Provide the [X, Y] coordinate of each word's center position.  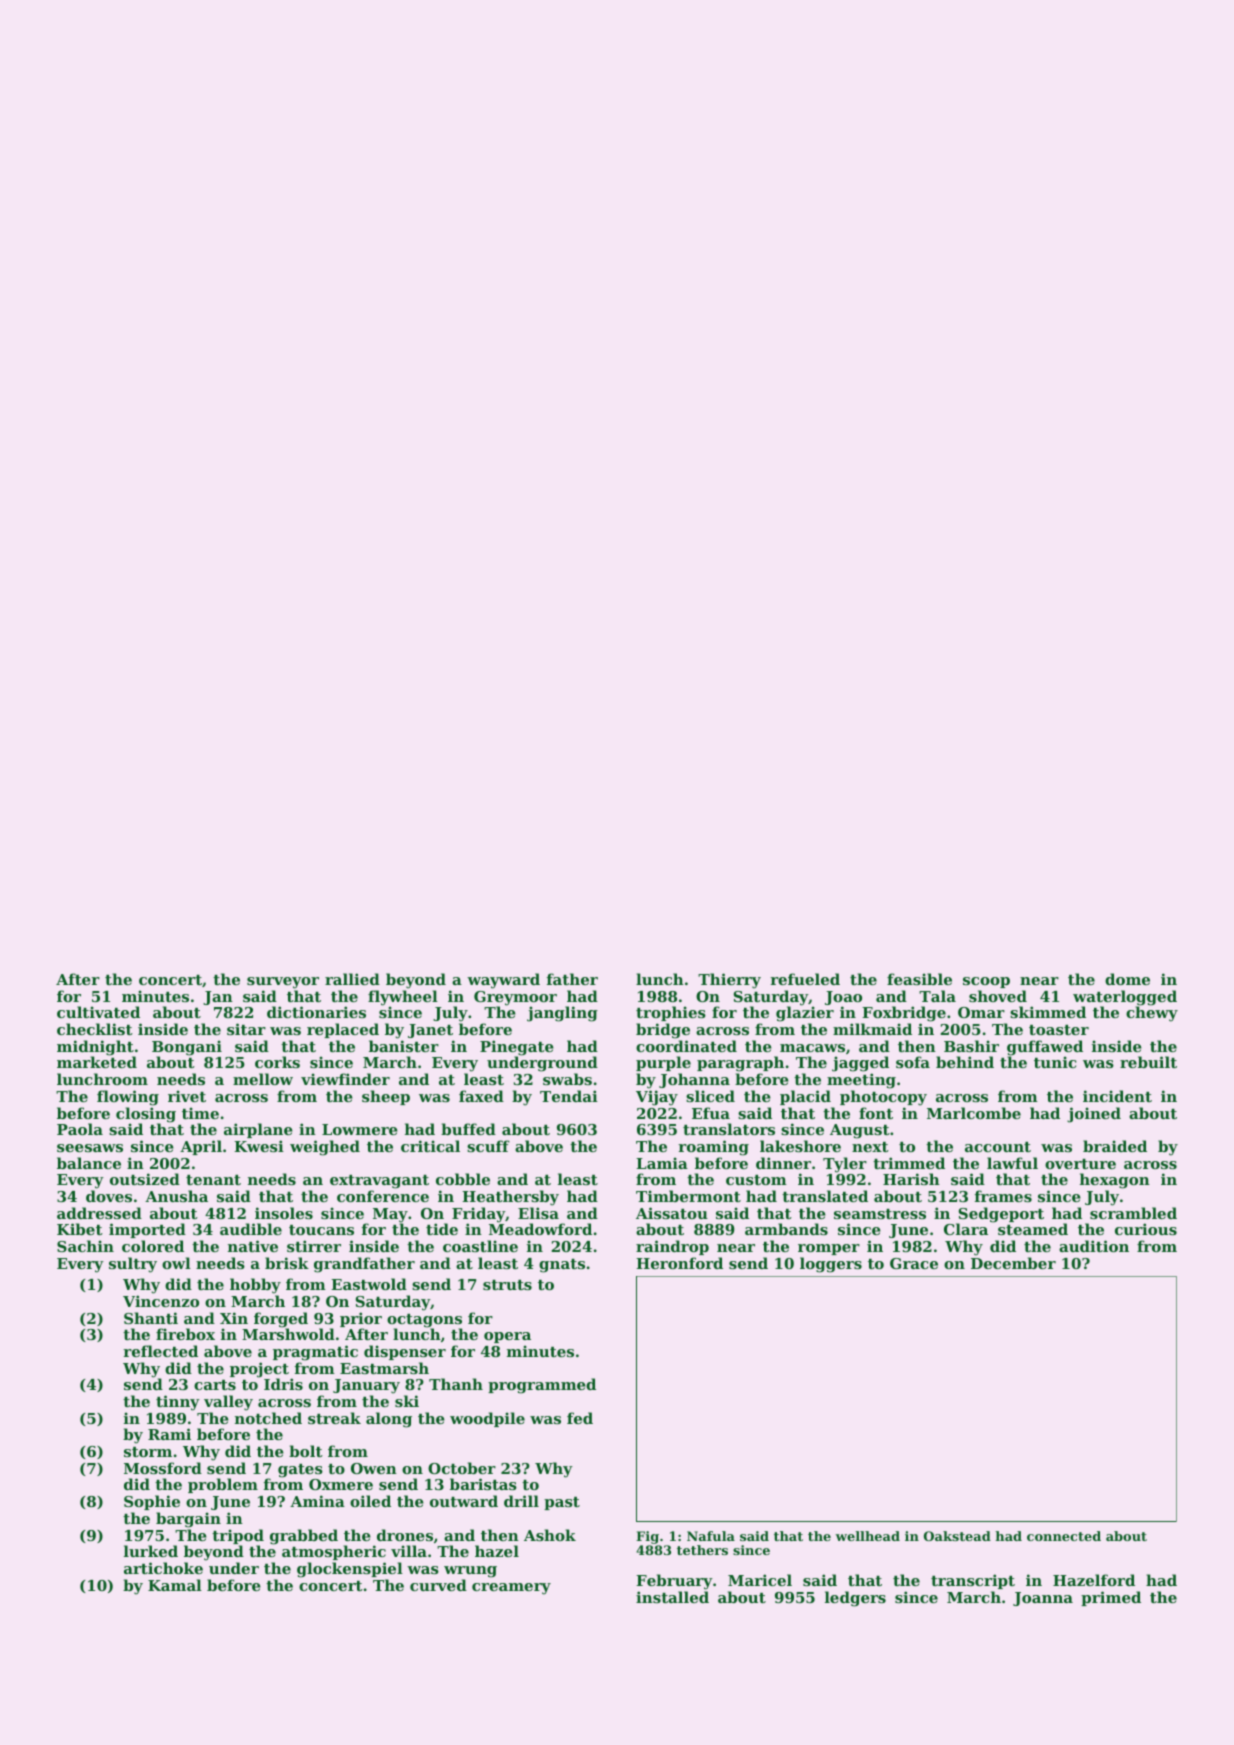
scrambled [1133, 1213]
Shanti [151, 1318]
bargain [188, 1520]
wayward [503, 981]
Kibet [80, 1229]
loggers [831, 1265]
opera [507, 1337]
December [1013, 1263]
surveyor [283, 983]
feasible [919, 979]
